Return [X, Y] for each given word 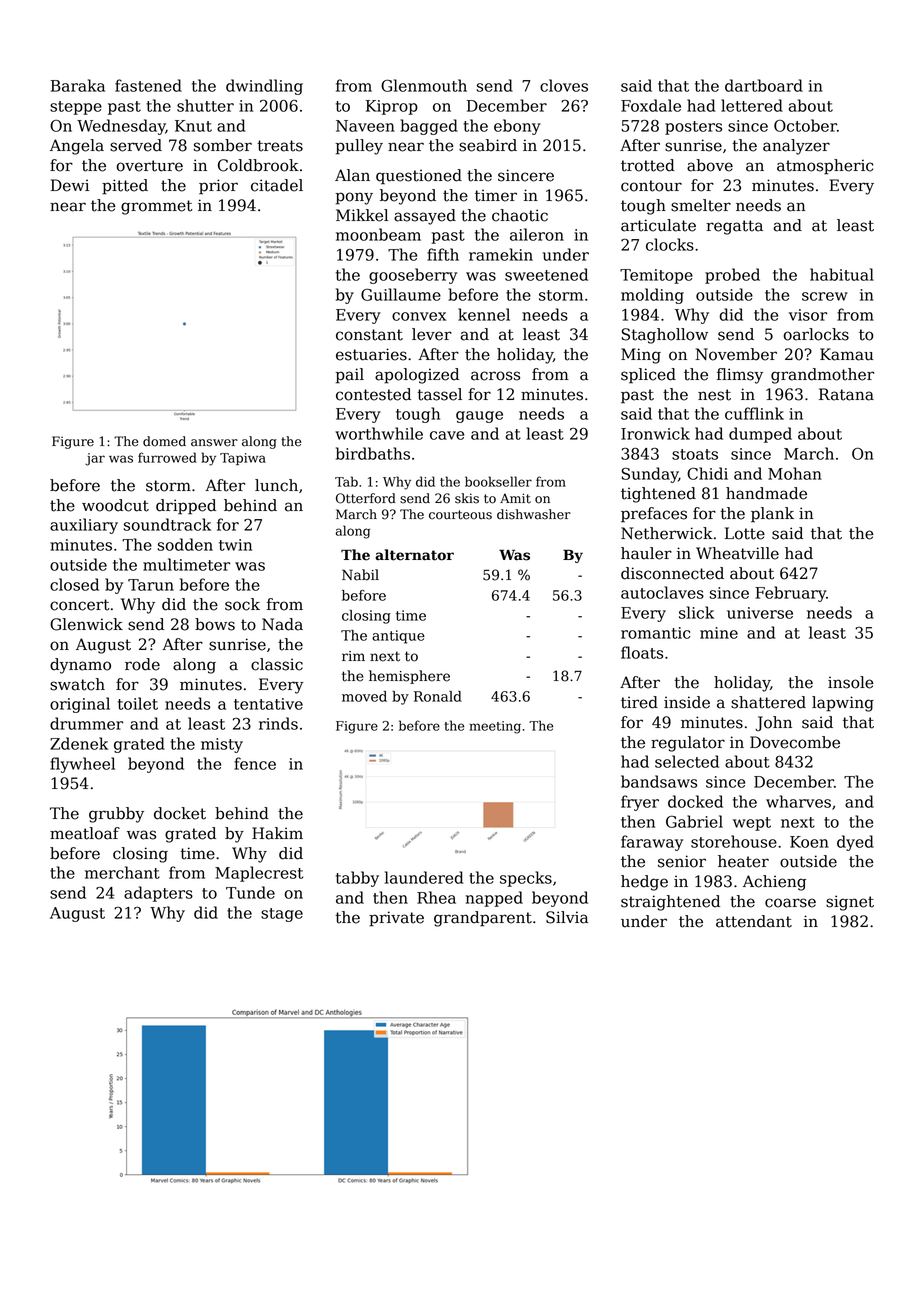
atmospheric [825, 167]
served [136, 145]
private [396, 919]
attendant [754, 921]
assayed [425, 217]
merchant [122, 872]
